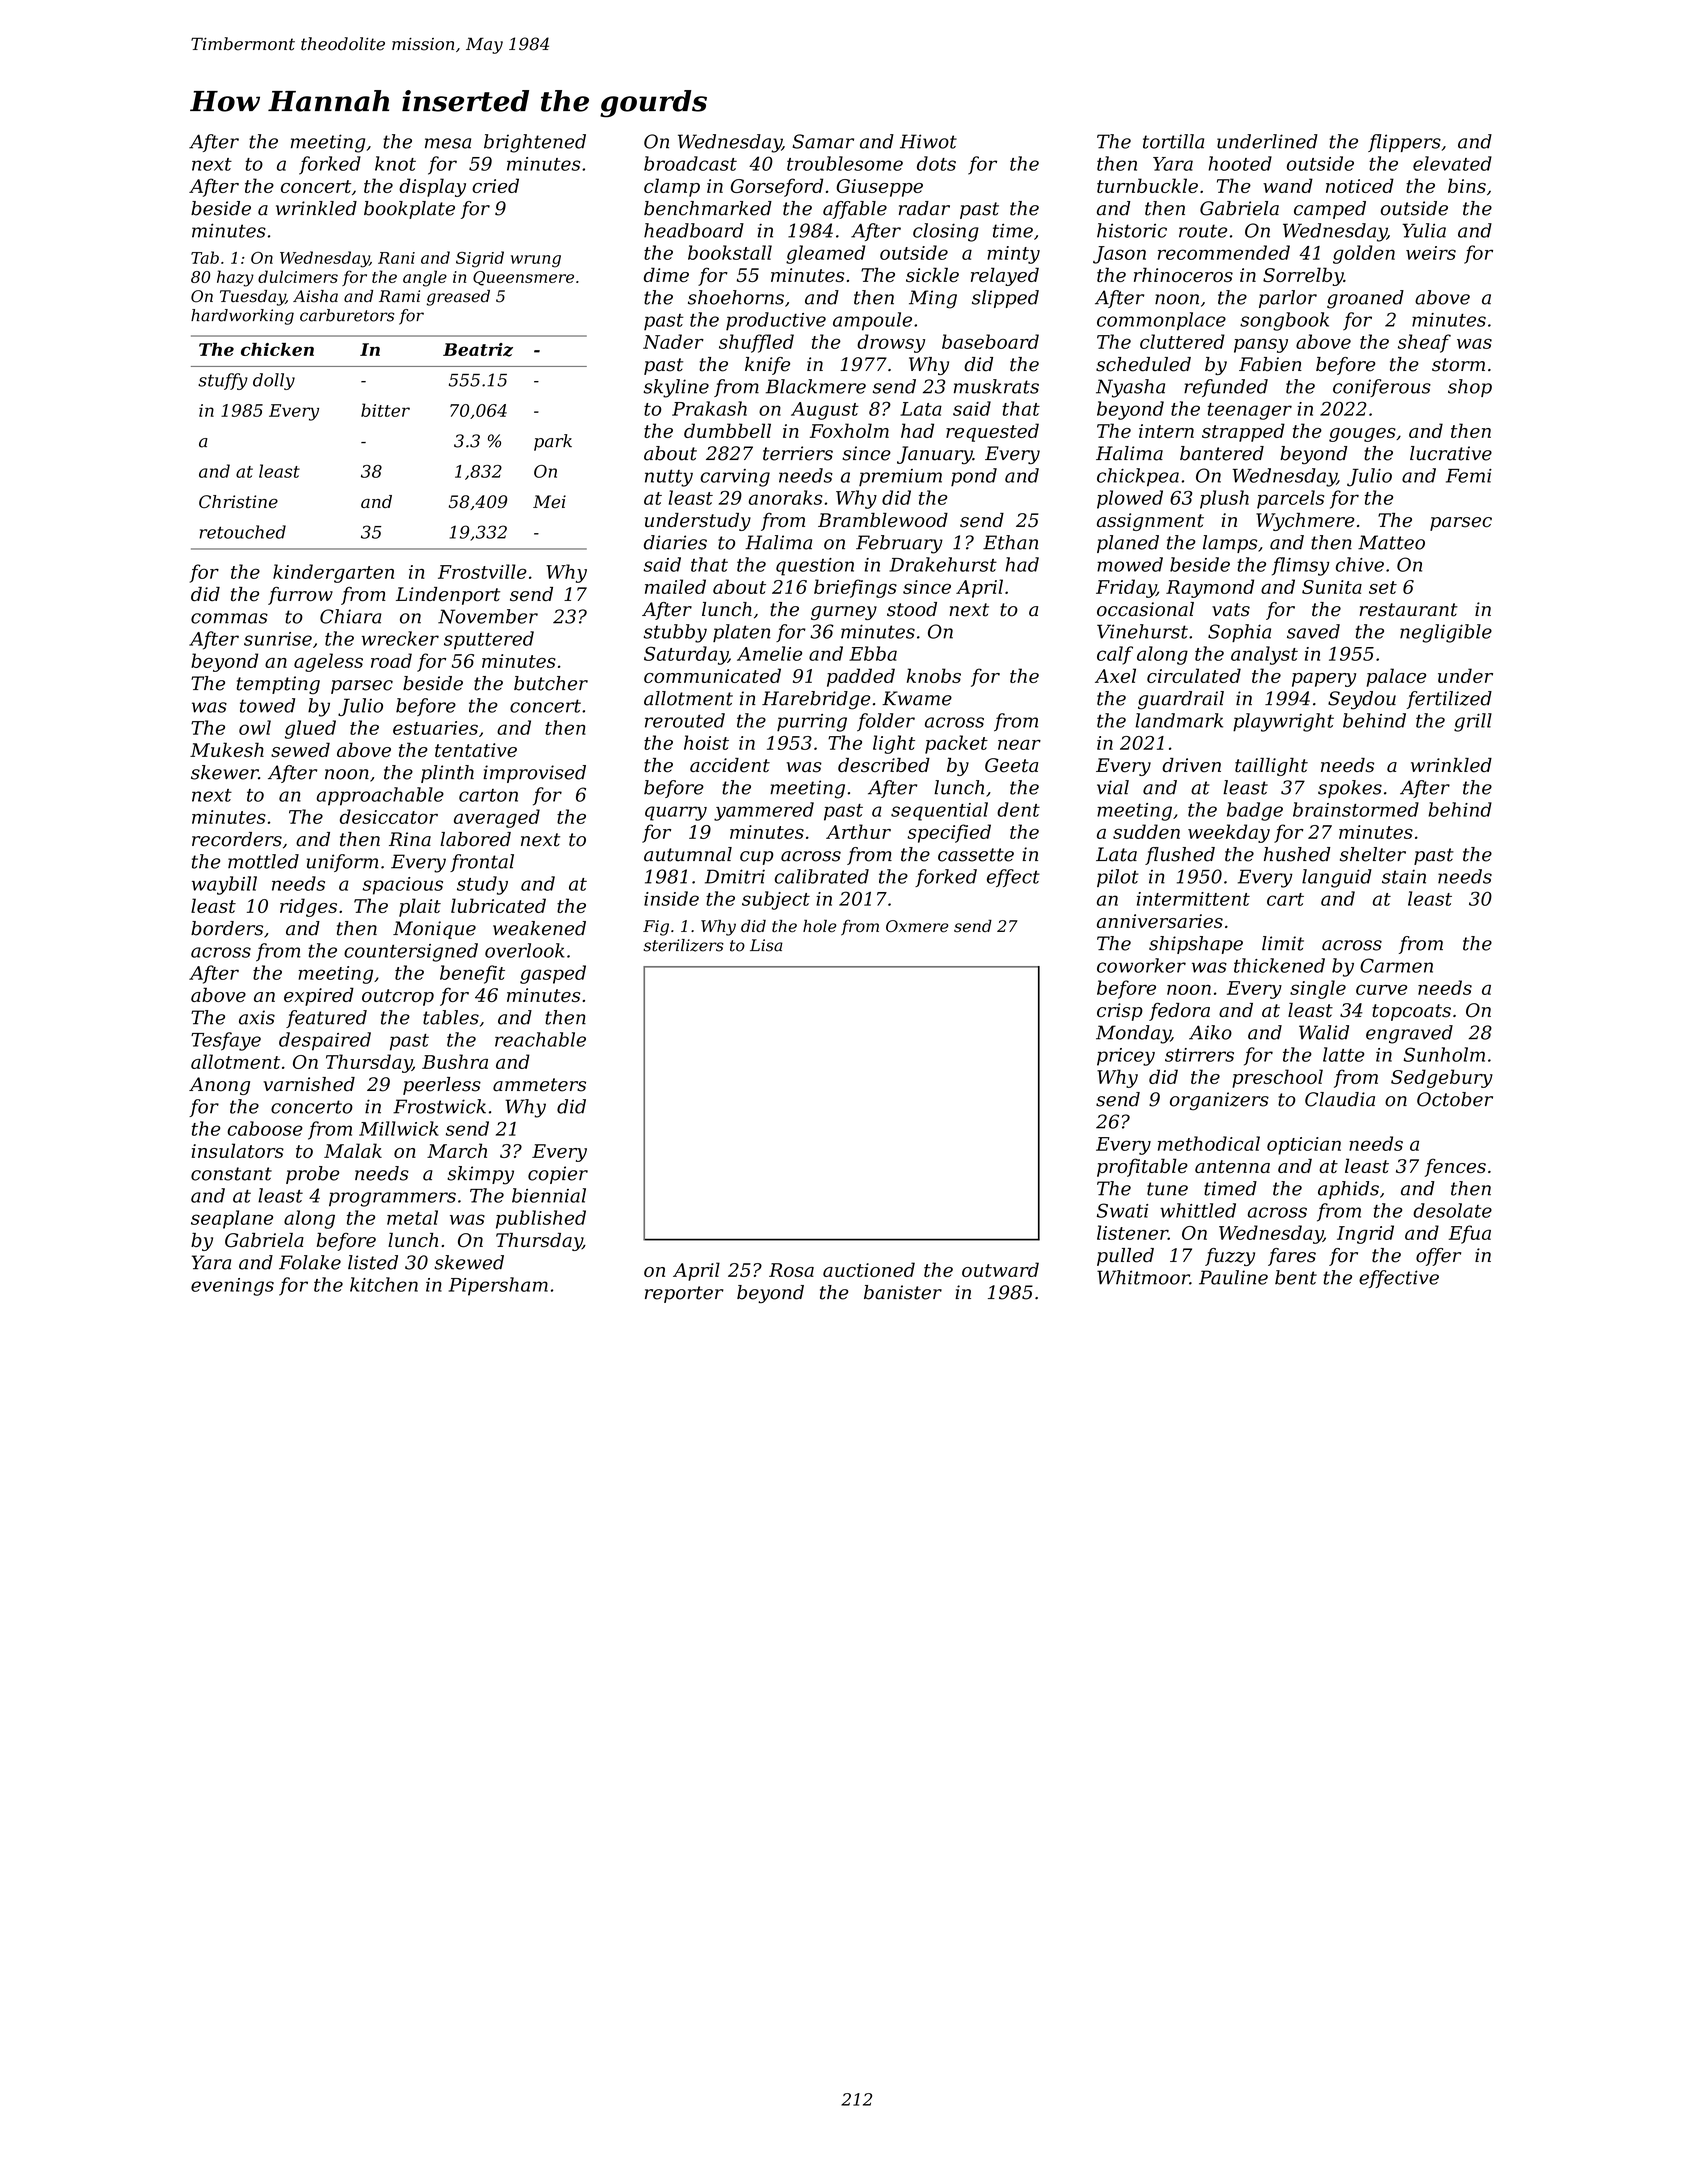 The width and height of the image is (1683, 2178). Describe the element at coordinates (1011, 765) in the image. I see `Geeta` at that location.
